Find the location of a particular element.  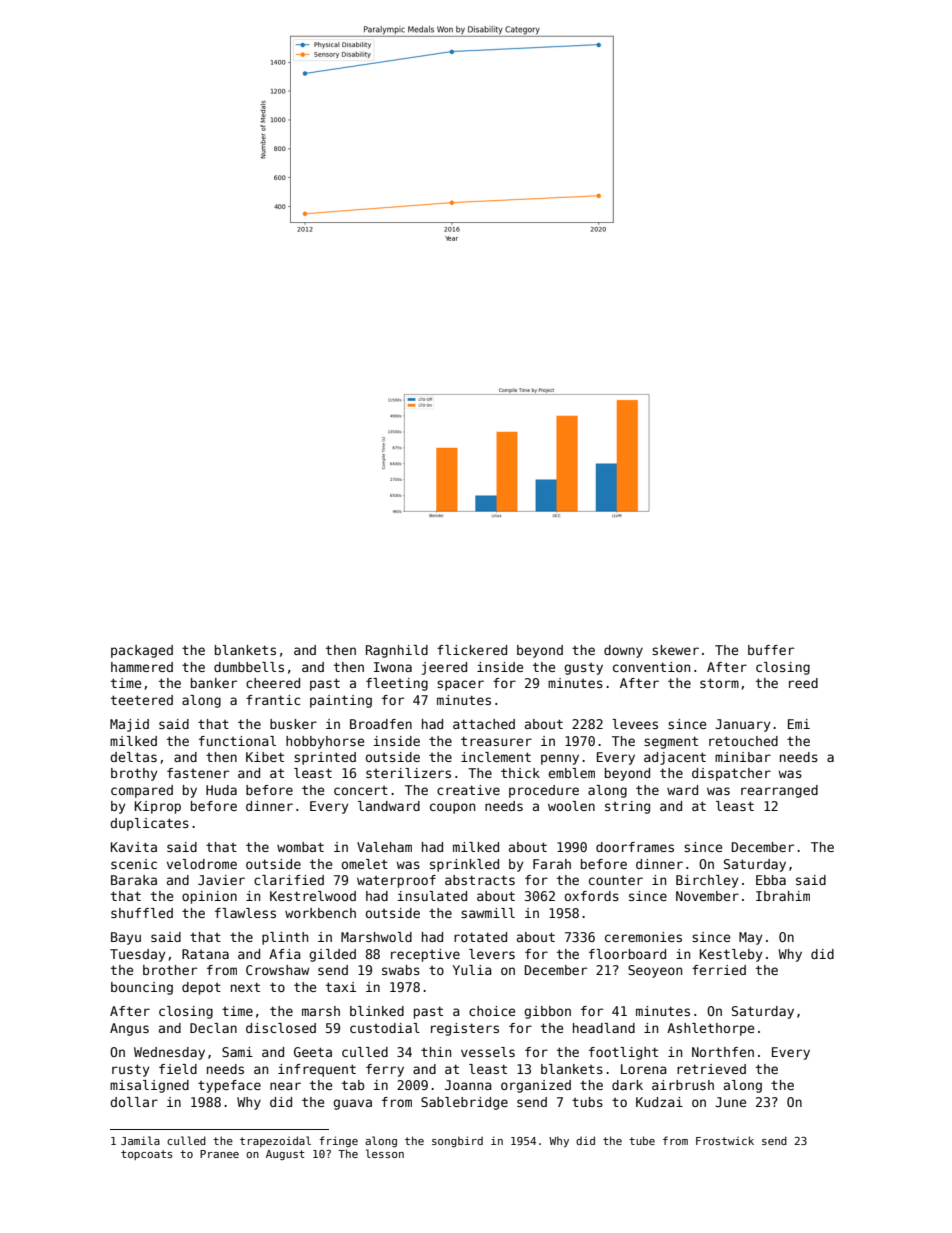

rusty is located at coordinates (131, 1070).
